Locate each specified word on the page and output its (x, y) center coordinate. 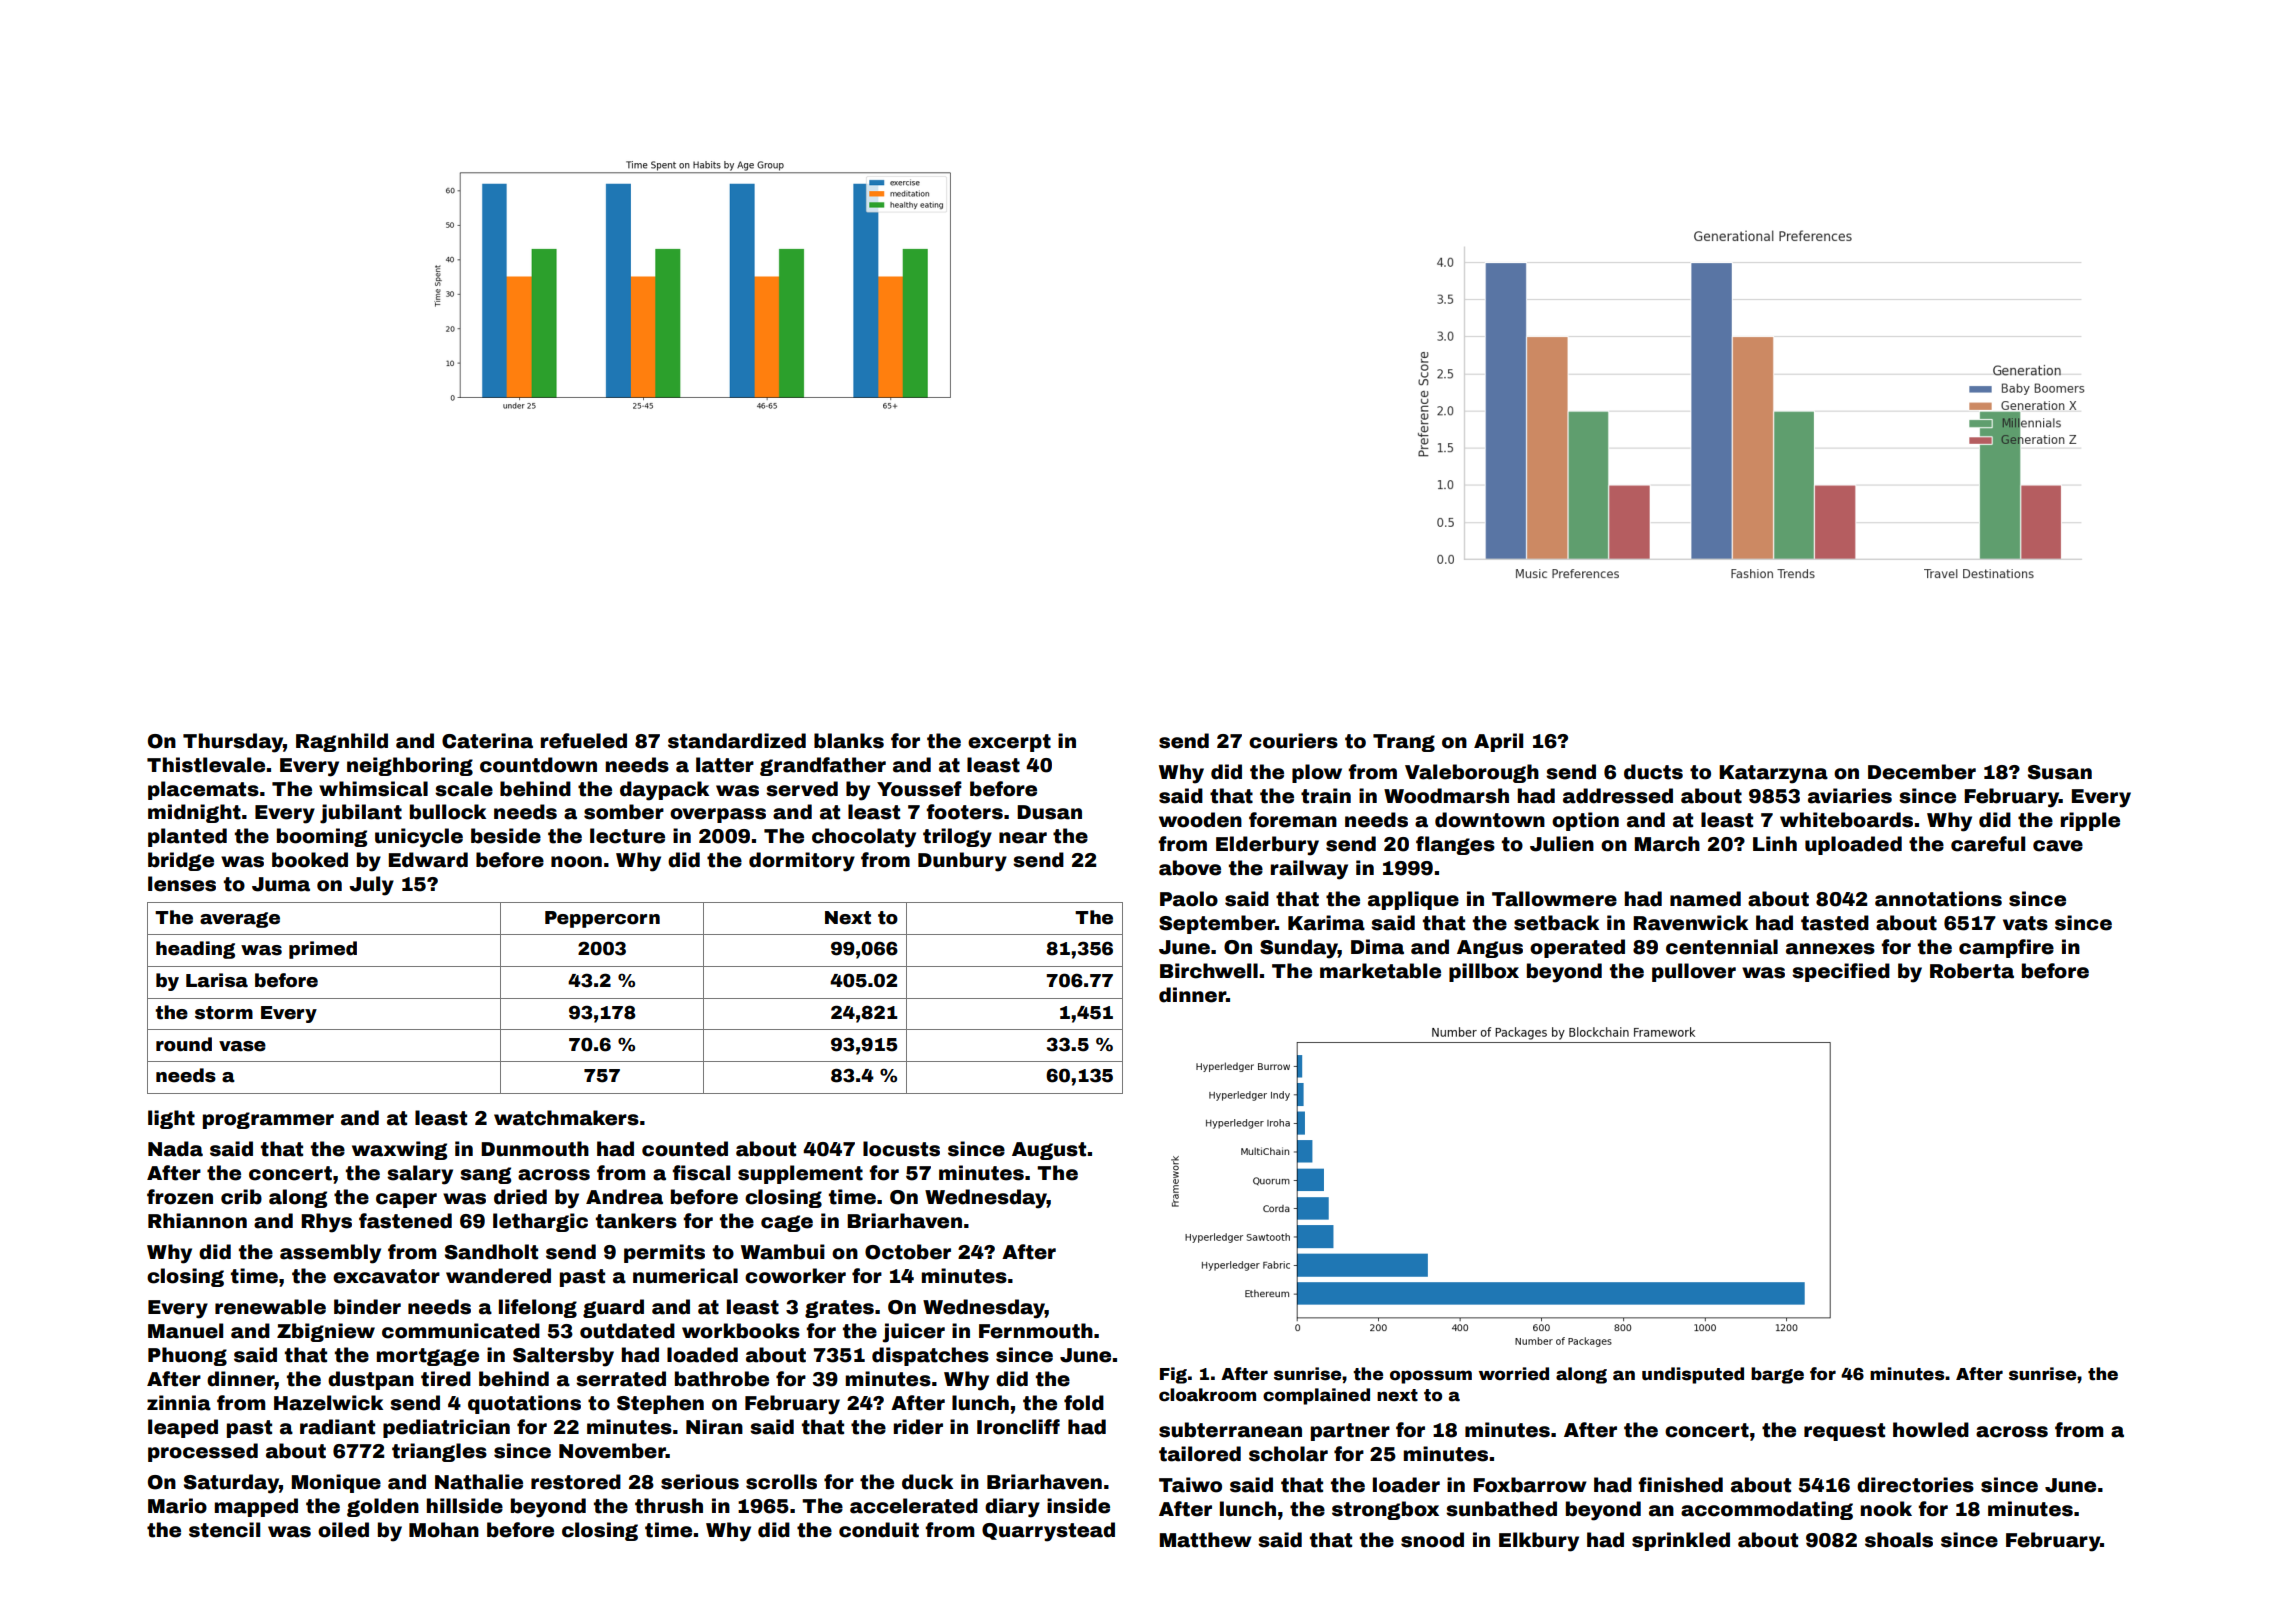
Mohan (444, 1530)
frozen (180, 1197)
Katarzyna (1773, 774)
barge (1777, 1375)
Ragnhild (342, 742)
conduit (879, 1530)
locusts (901, 1149)
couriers (1293, 741)
